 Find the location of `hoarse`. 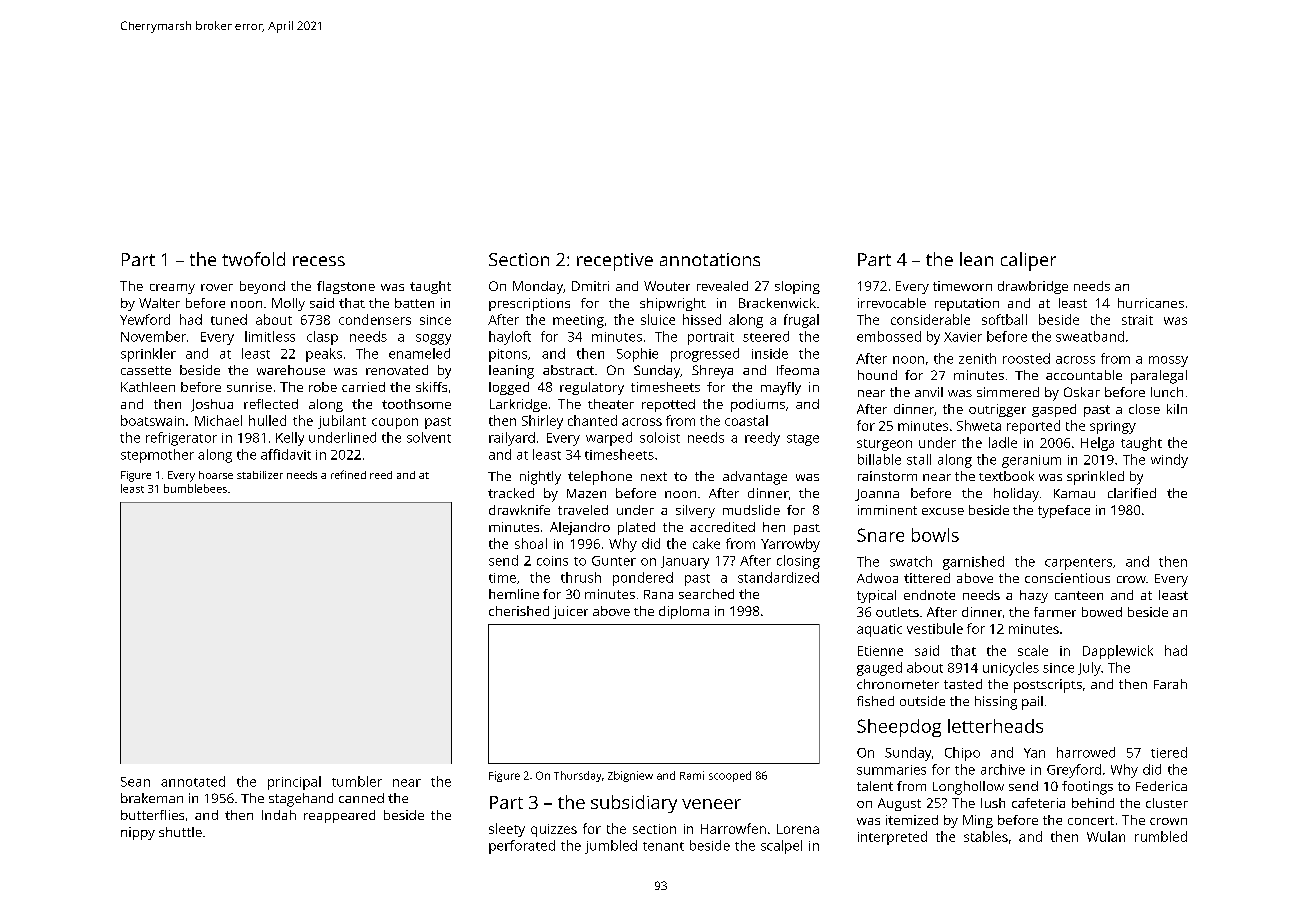

hoarse is located at coordinates (216, 475).
